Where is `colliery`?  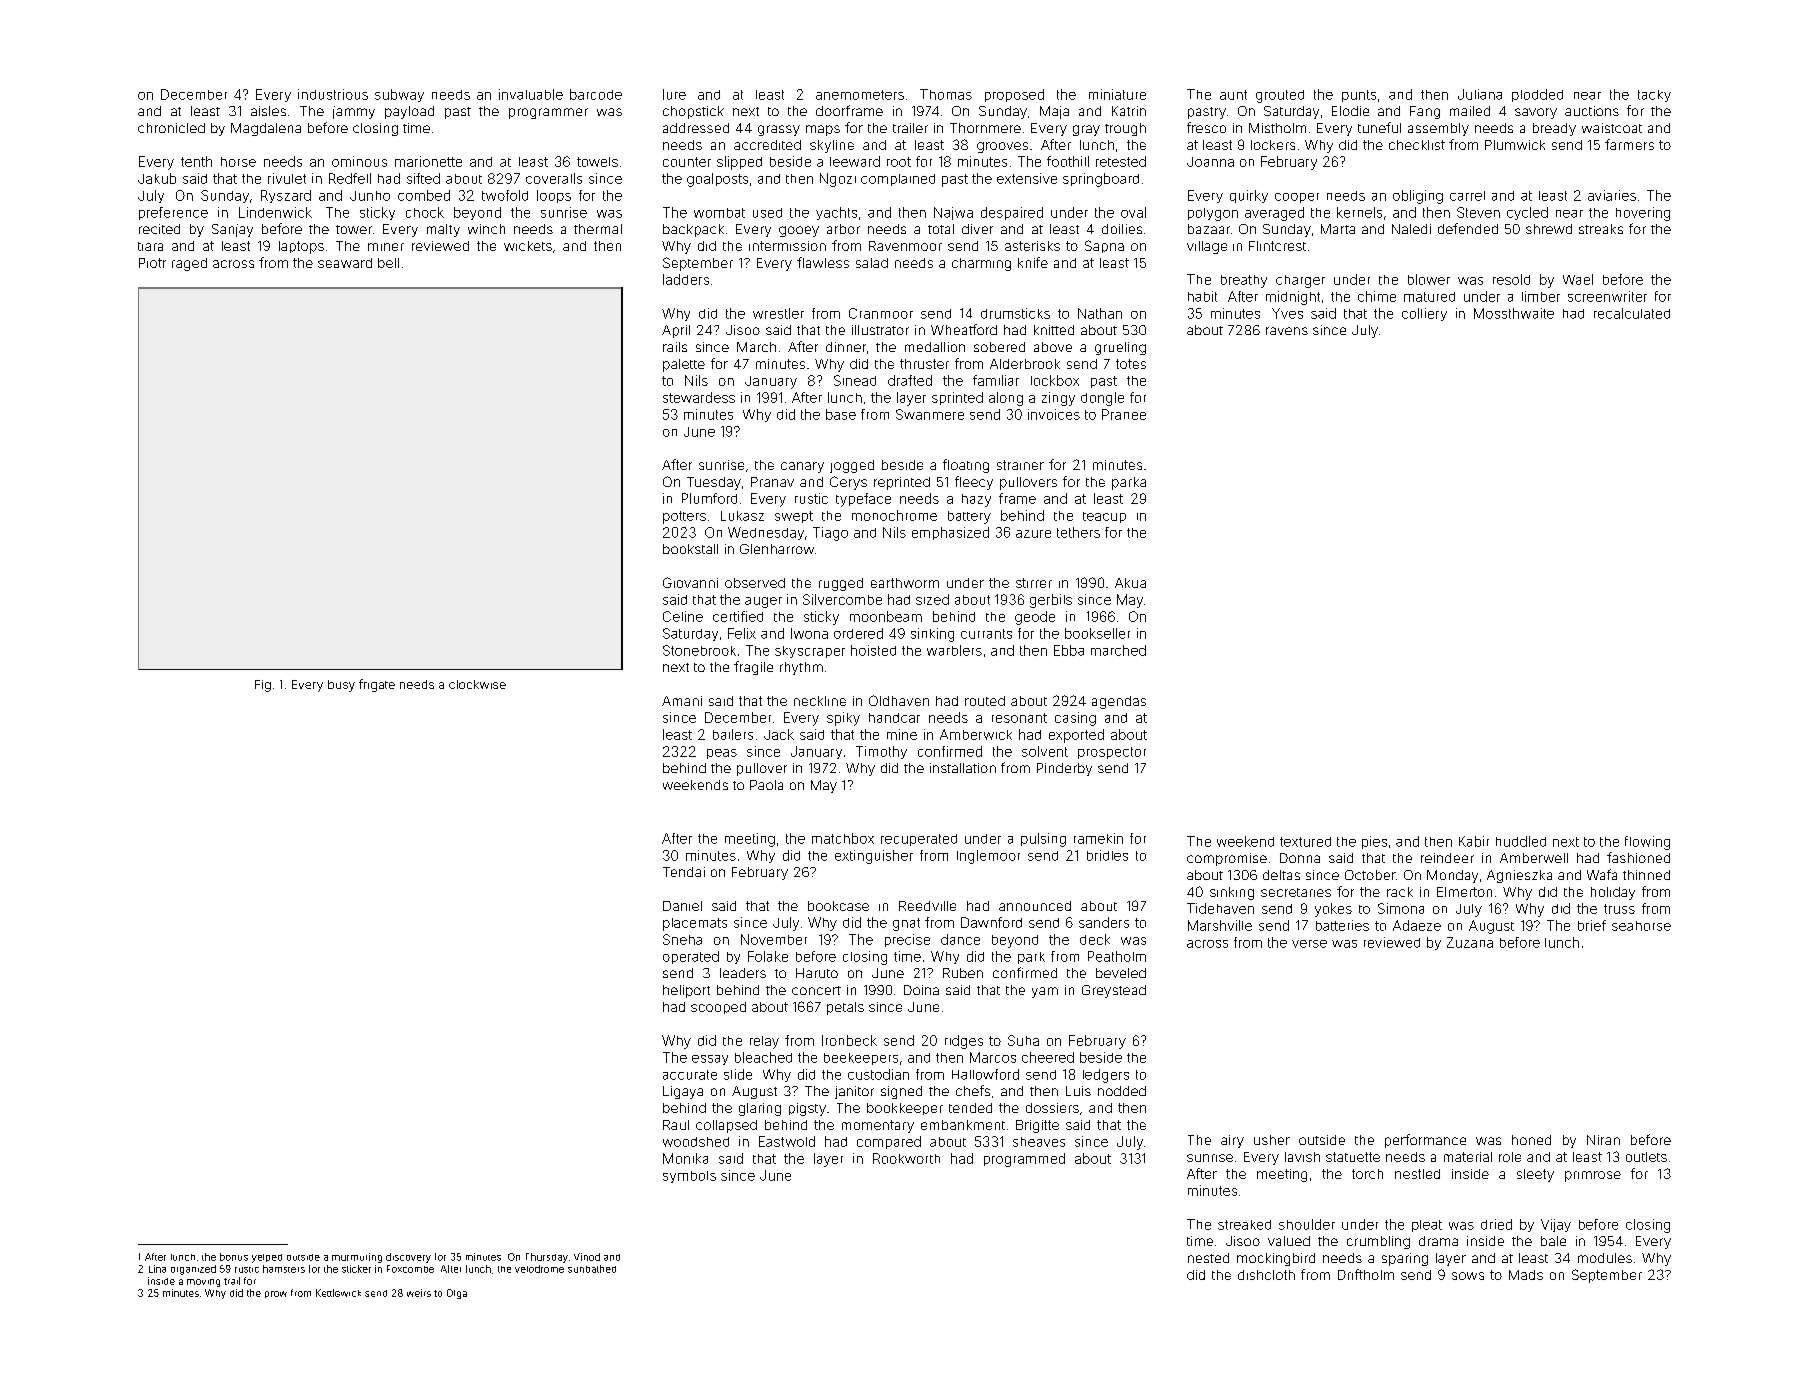 colliery is located at coordinates (1424, 314).
